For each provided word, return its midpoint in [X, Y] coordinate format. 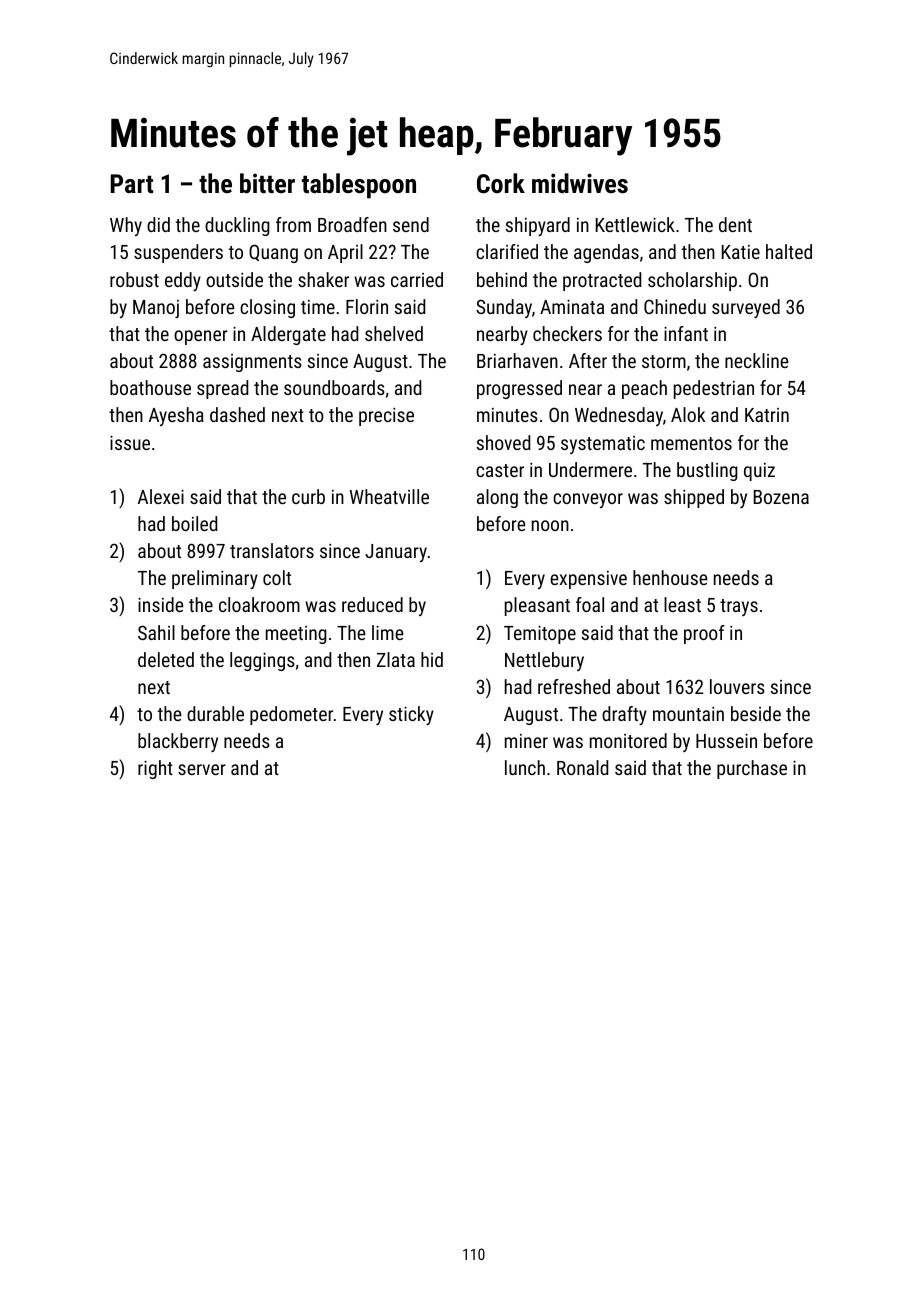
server [202, 769]
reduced [372, 604]
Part [132, 183]
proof [704, 634]
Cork [501, 183]
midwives [580, 183]
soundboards [334, 387]
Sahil [156, 632]
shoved [503, 442]
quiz [759, 472]
